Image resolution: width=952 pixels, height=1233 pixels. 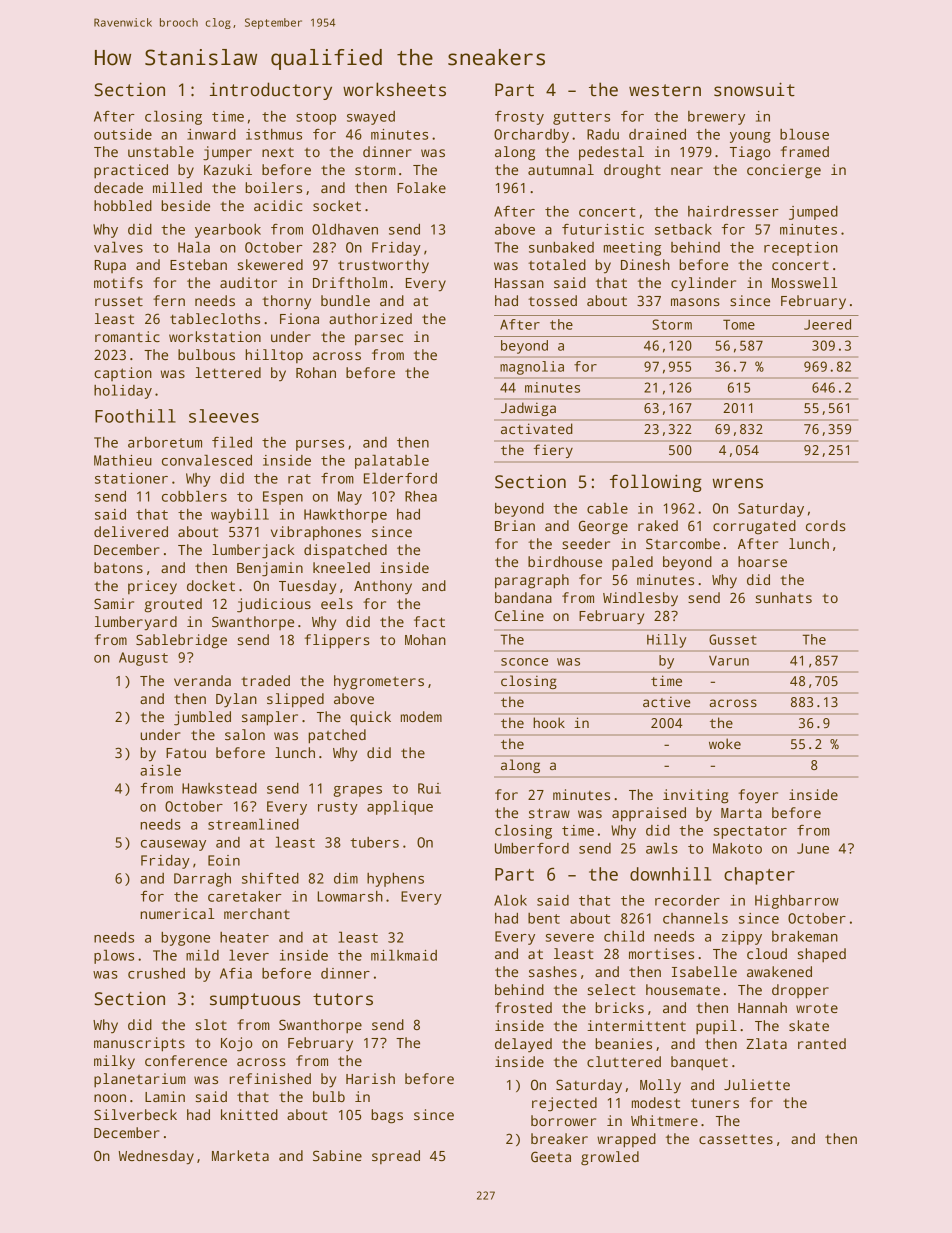 I want to click on snowsuit, so click(x=754, y=89).
